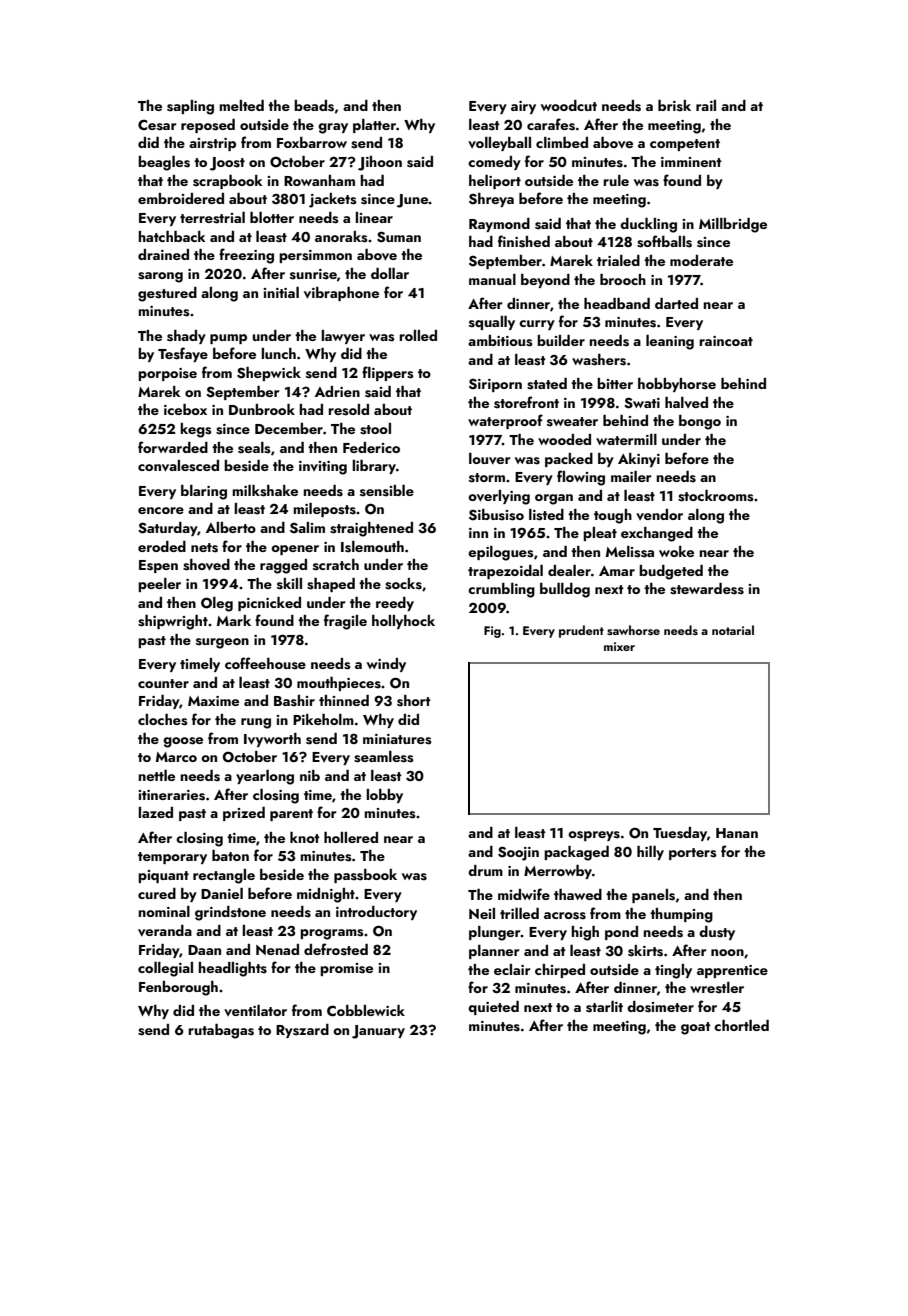 The width and height of the screenshot is (908, 1316). Describe the element at coordinates (674, 106) in the screenshot. I see `brisk` at that location.
